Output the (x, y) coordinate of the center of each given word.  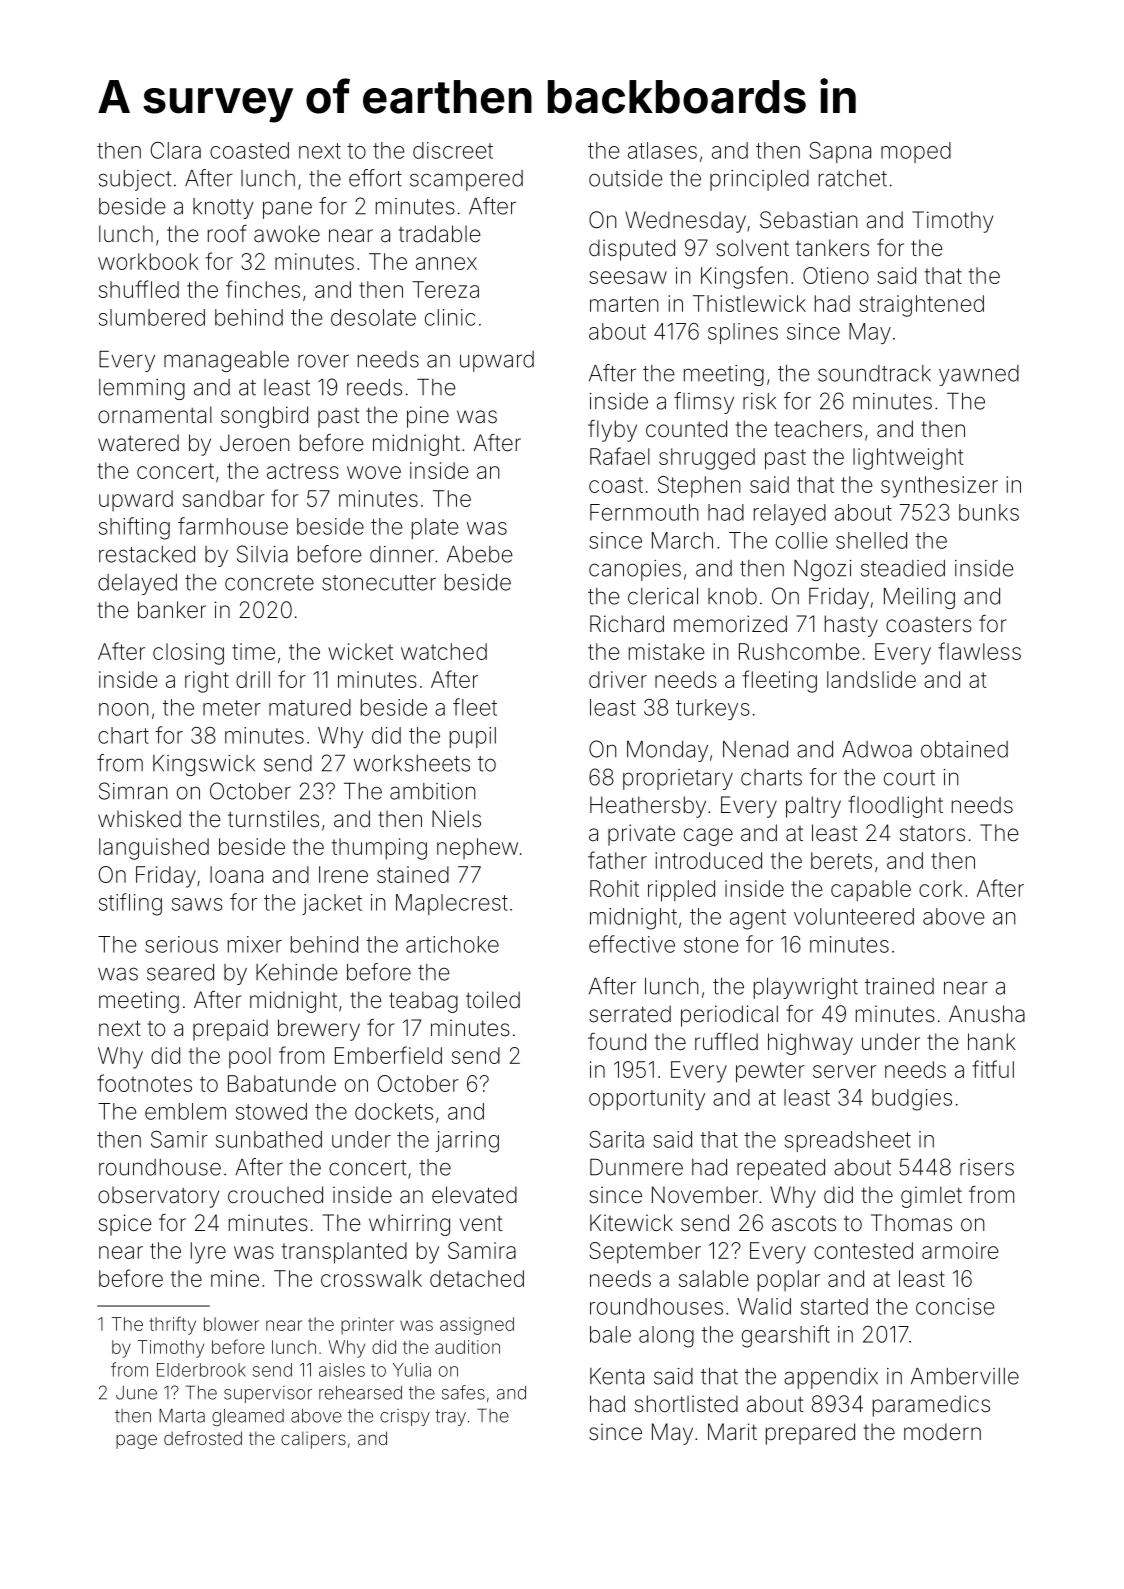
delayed (137, 584)
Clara (176, 150)
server (844, 1071)
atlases (662, 150)
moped (916, 152)
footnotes (144, 1083)
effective (632, 944)
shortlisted (686, 1404)
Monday (667, 751)
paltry (813, 807)
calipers (313, 1440)
